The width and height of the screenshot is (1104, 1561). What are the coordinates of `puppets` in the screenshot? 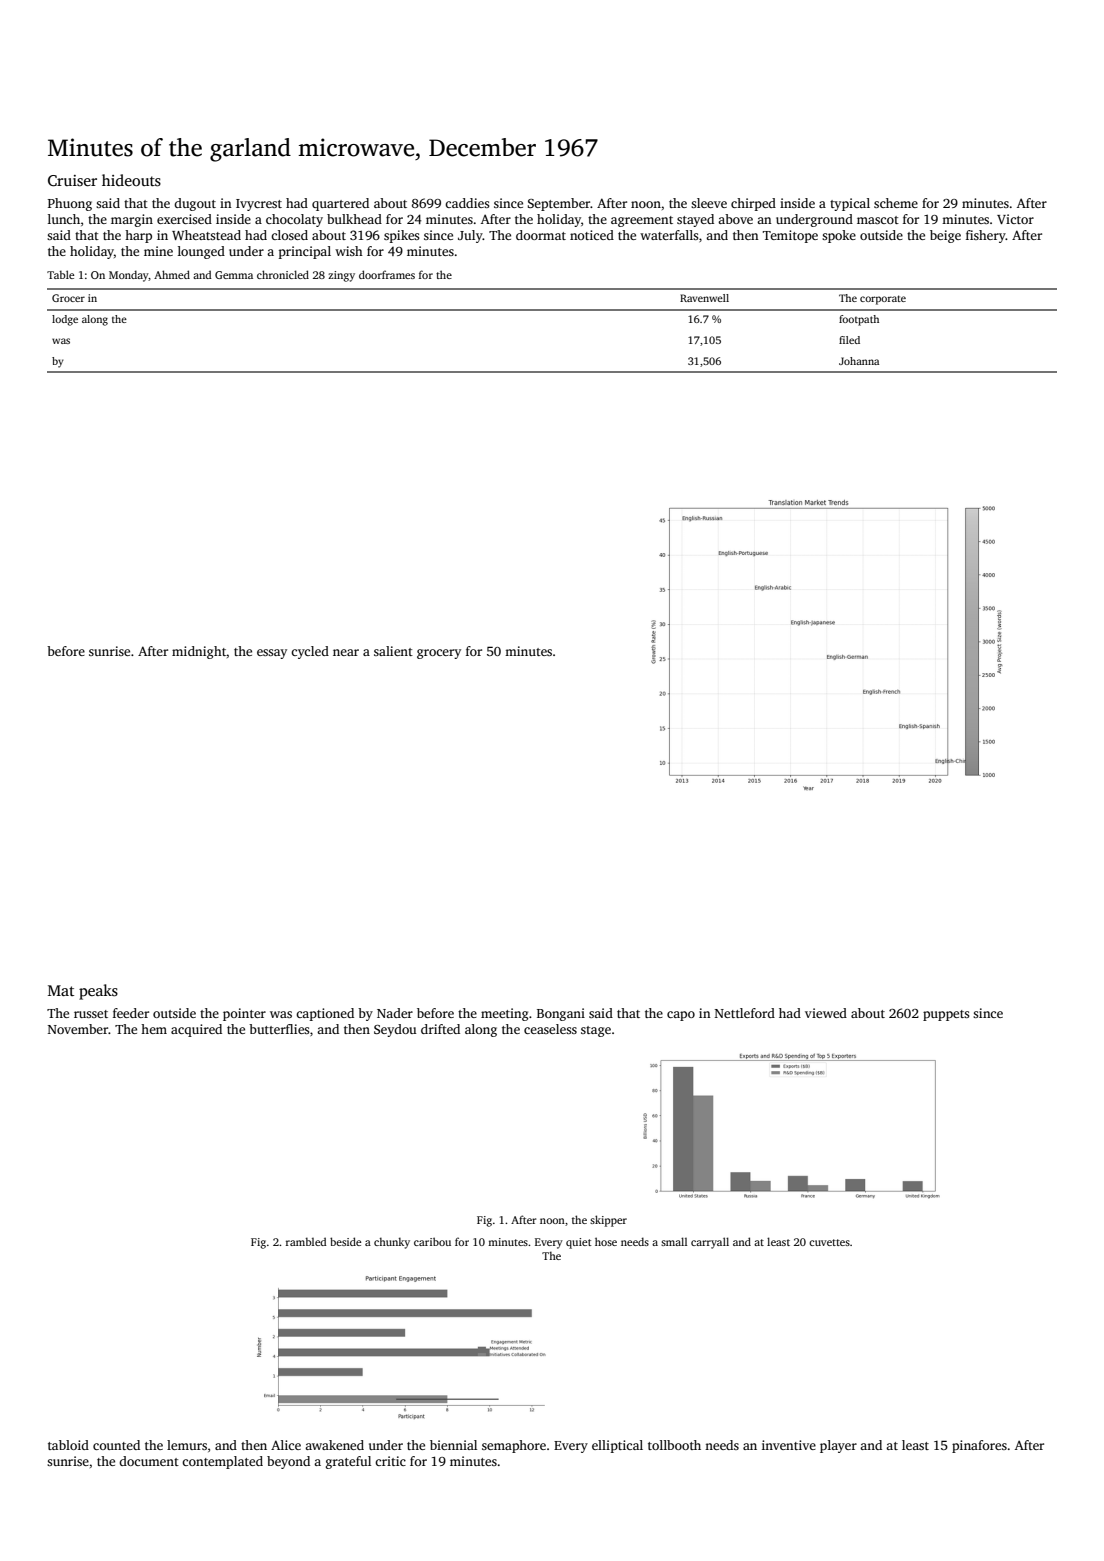 It's located at (946, 1015).
